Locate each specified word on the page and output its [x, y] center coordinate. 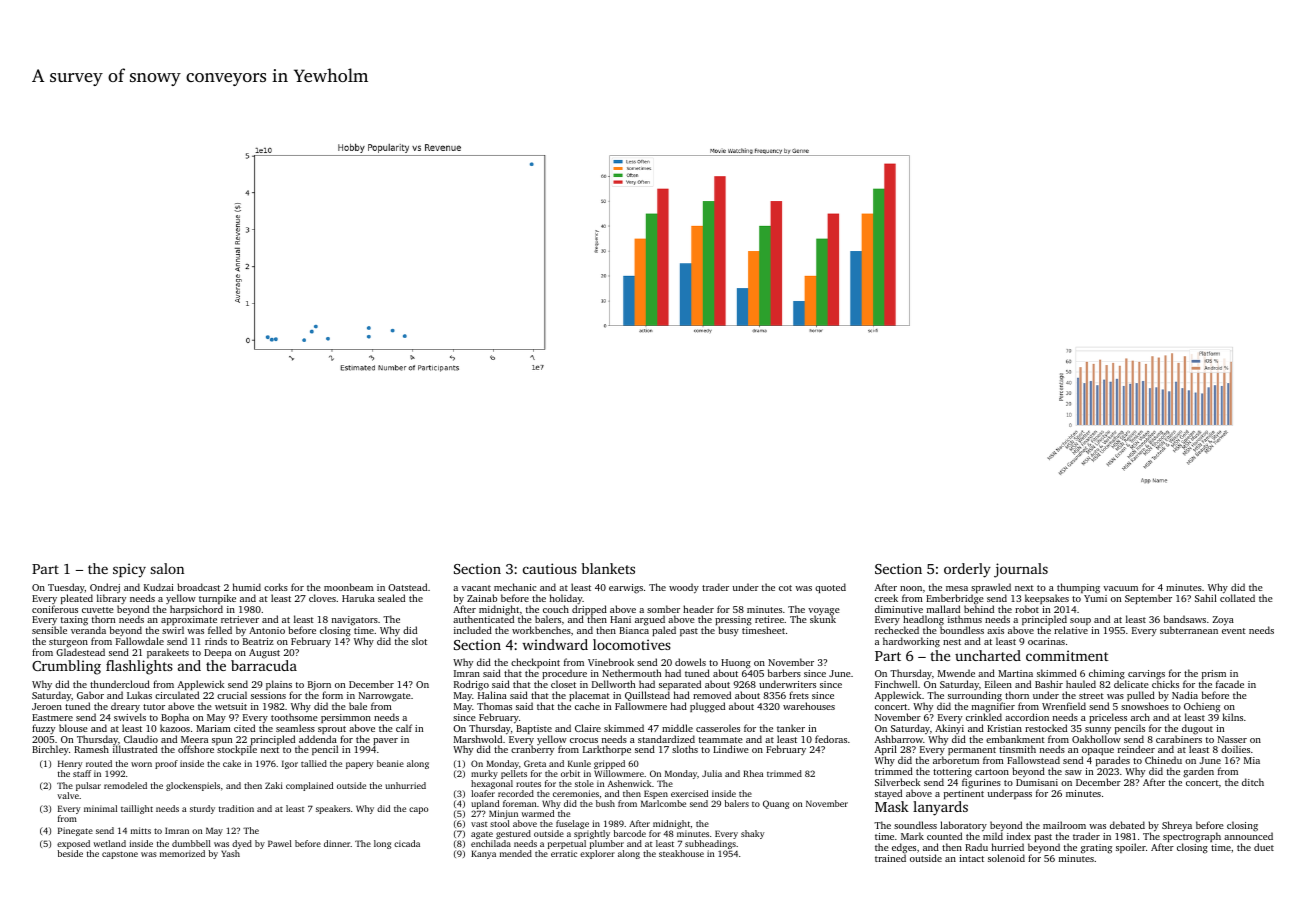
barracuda [264, 665]
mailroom [1064, 825]
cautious [550, 568]
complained [309, 786]
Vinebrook [611, 662]
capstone [120, 855]
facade [1230, 684]
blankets [608, 568]
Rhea [753, 773]
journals [1021, 570]
